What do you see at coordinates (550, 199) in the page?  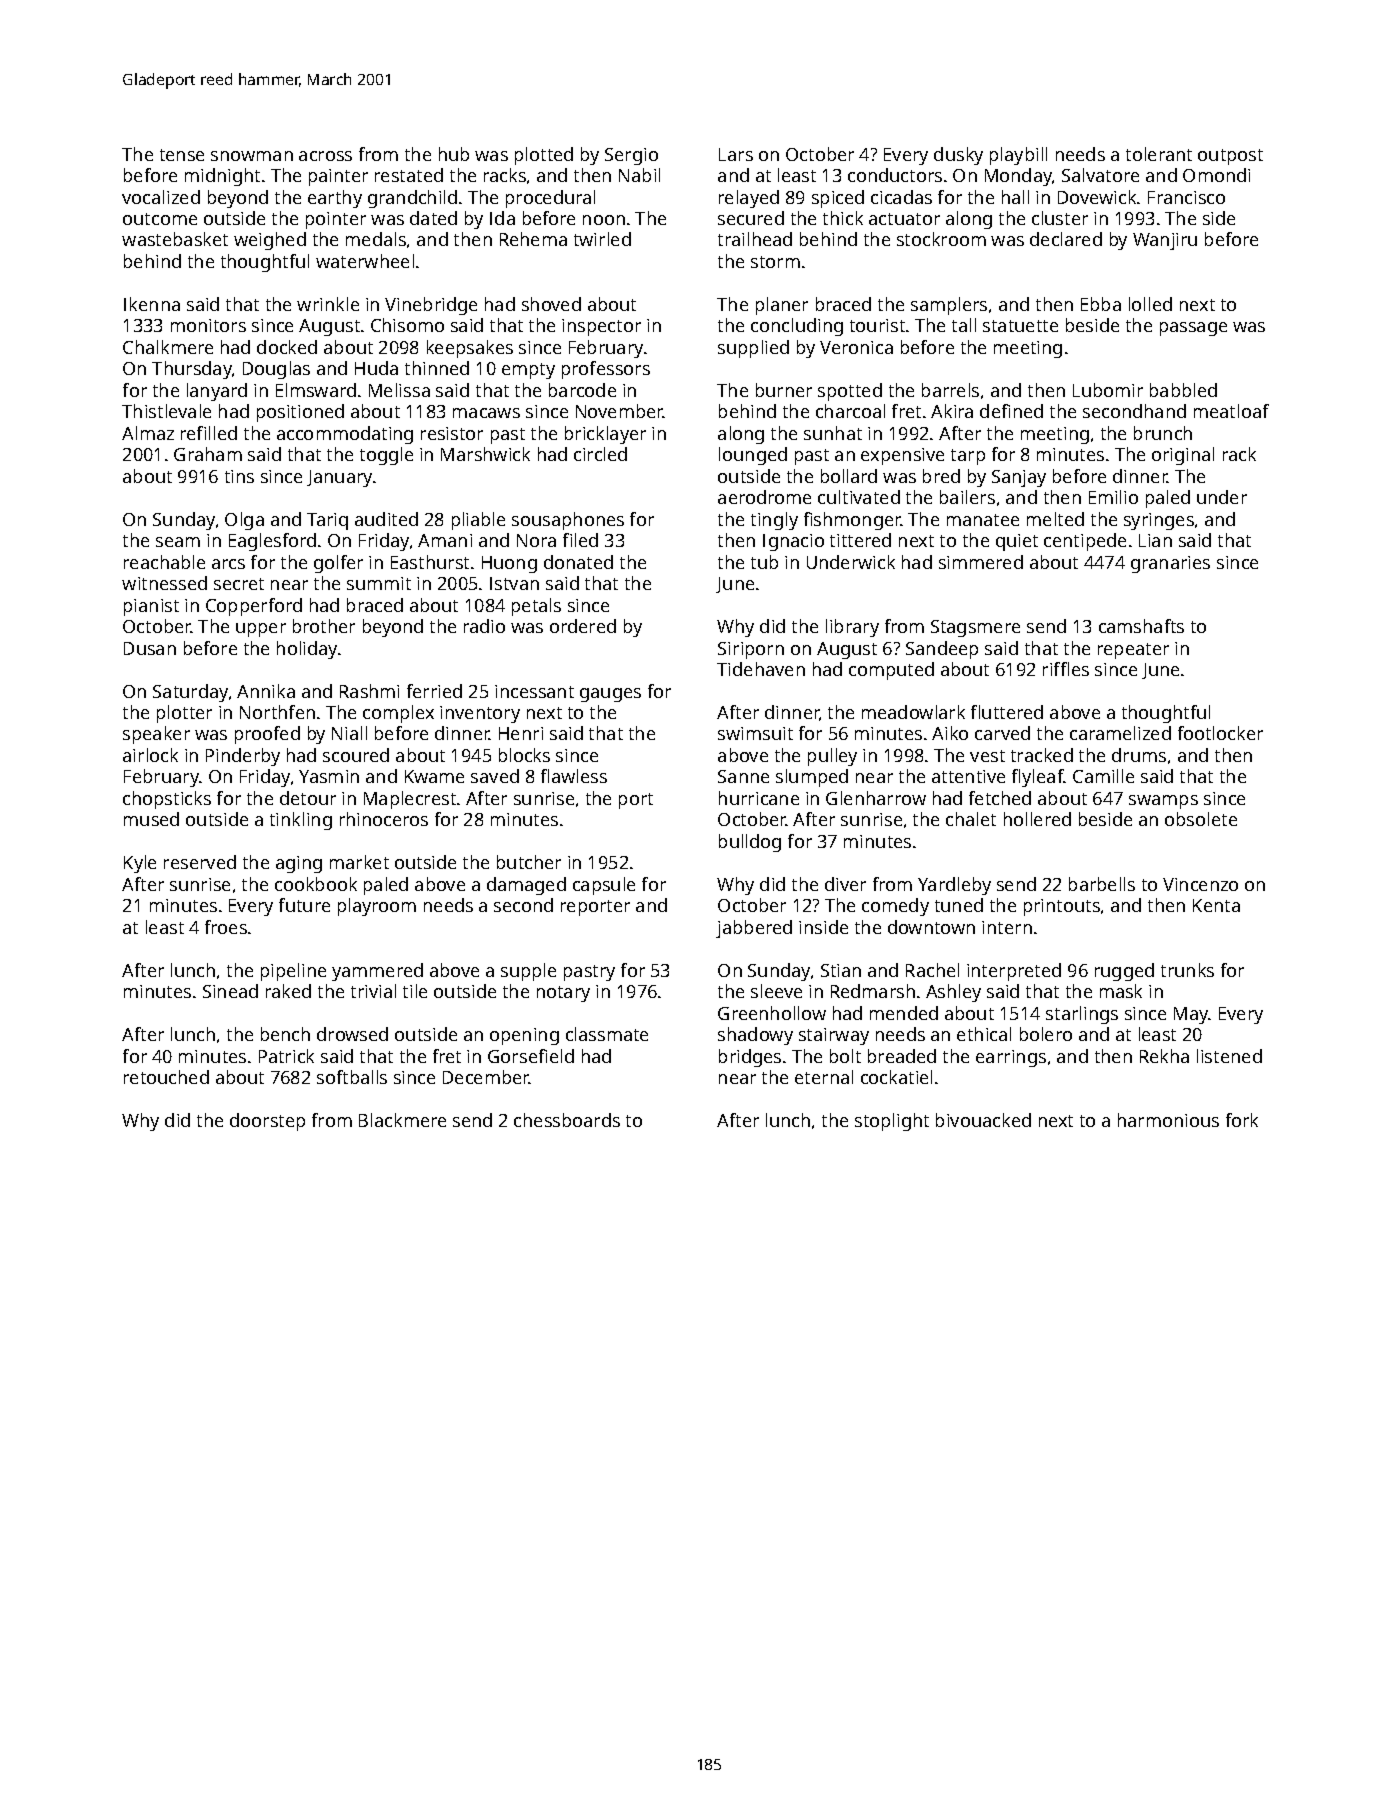 I see `procedural` at bounding box center [550, 199].
